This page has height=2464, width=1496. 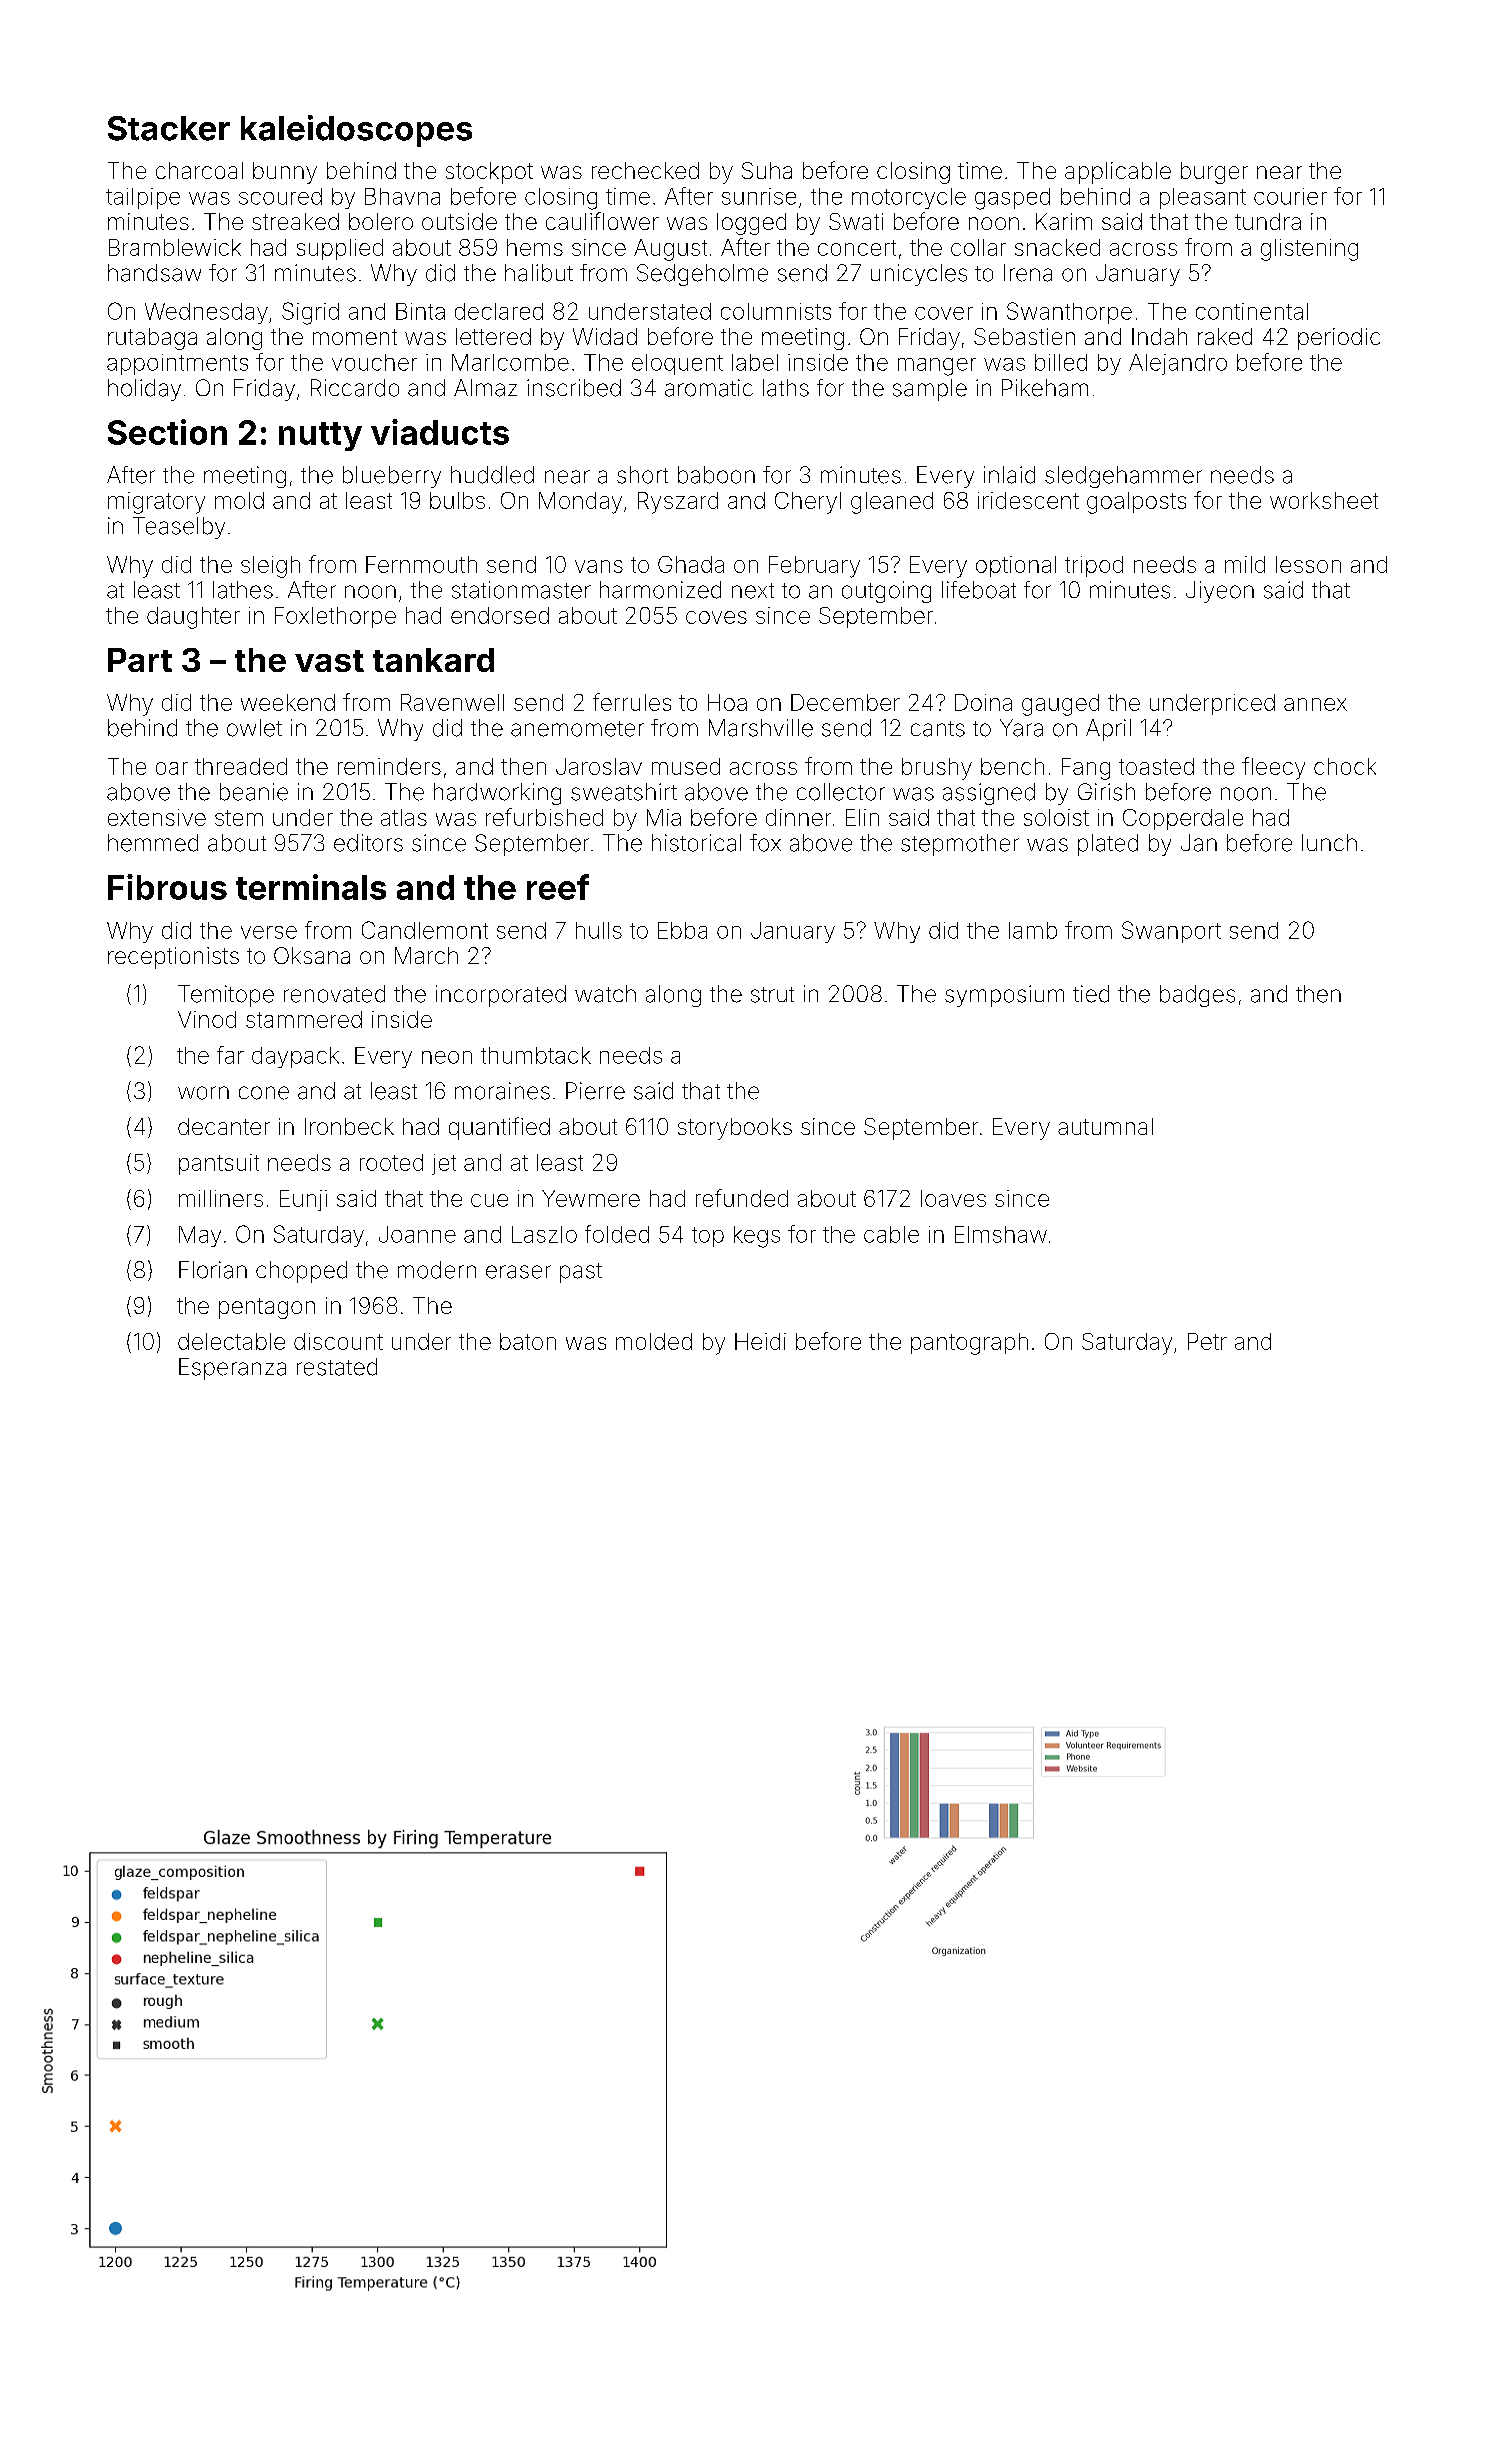 What do you see at coordinates (591, 1198) in the page?
I see `Yewmere` at bounding box center [591, 1198].
